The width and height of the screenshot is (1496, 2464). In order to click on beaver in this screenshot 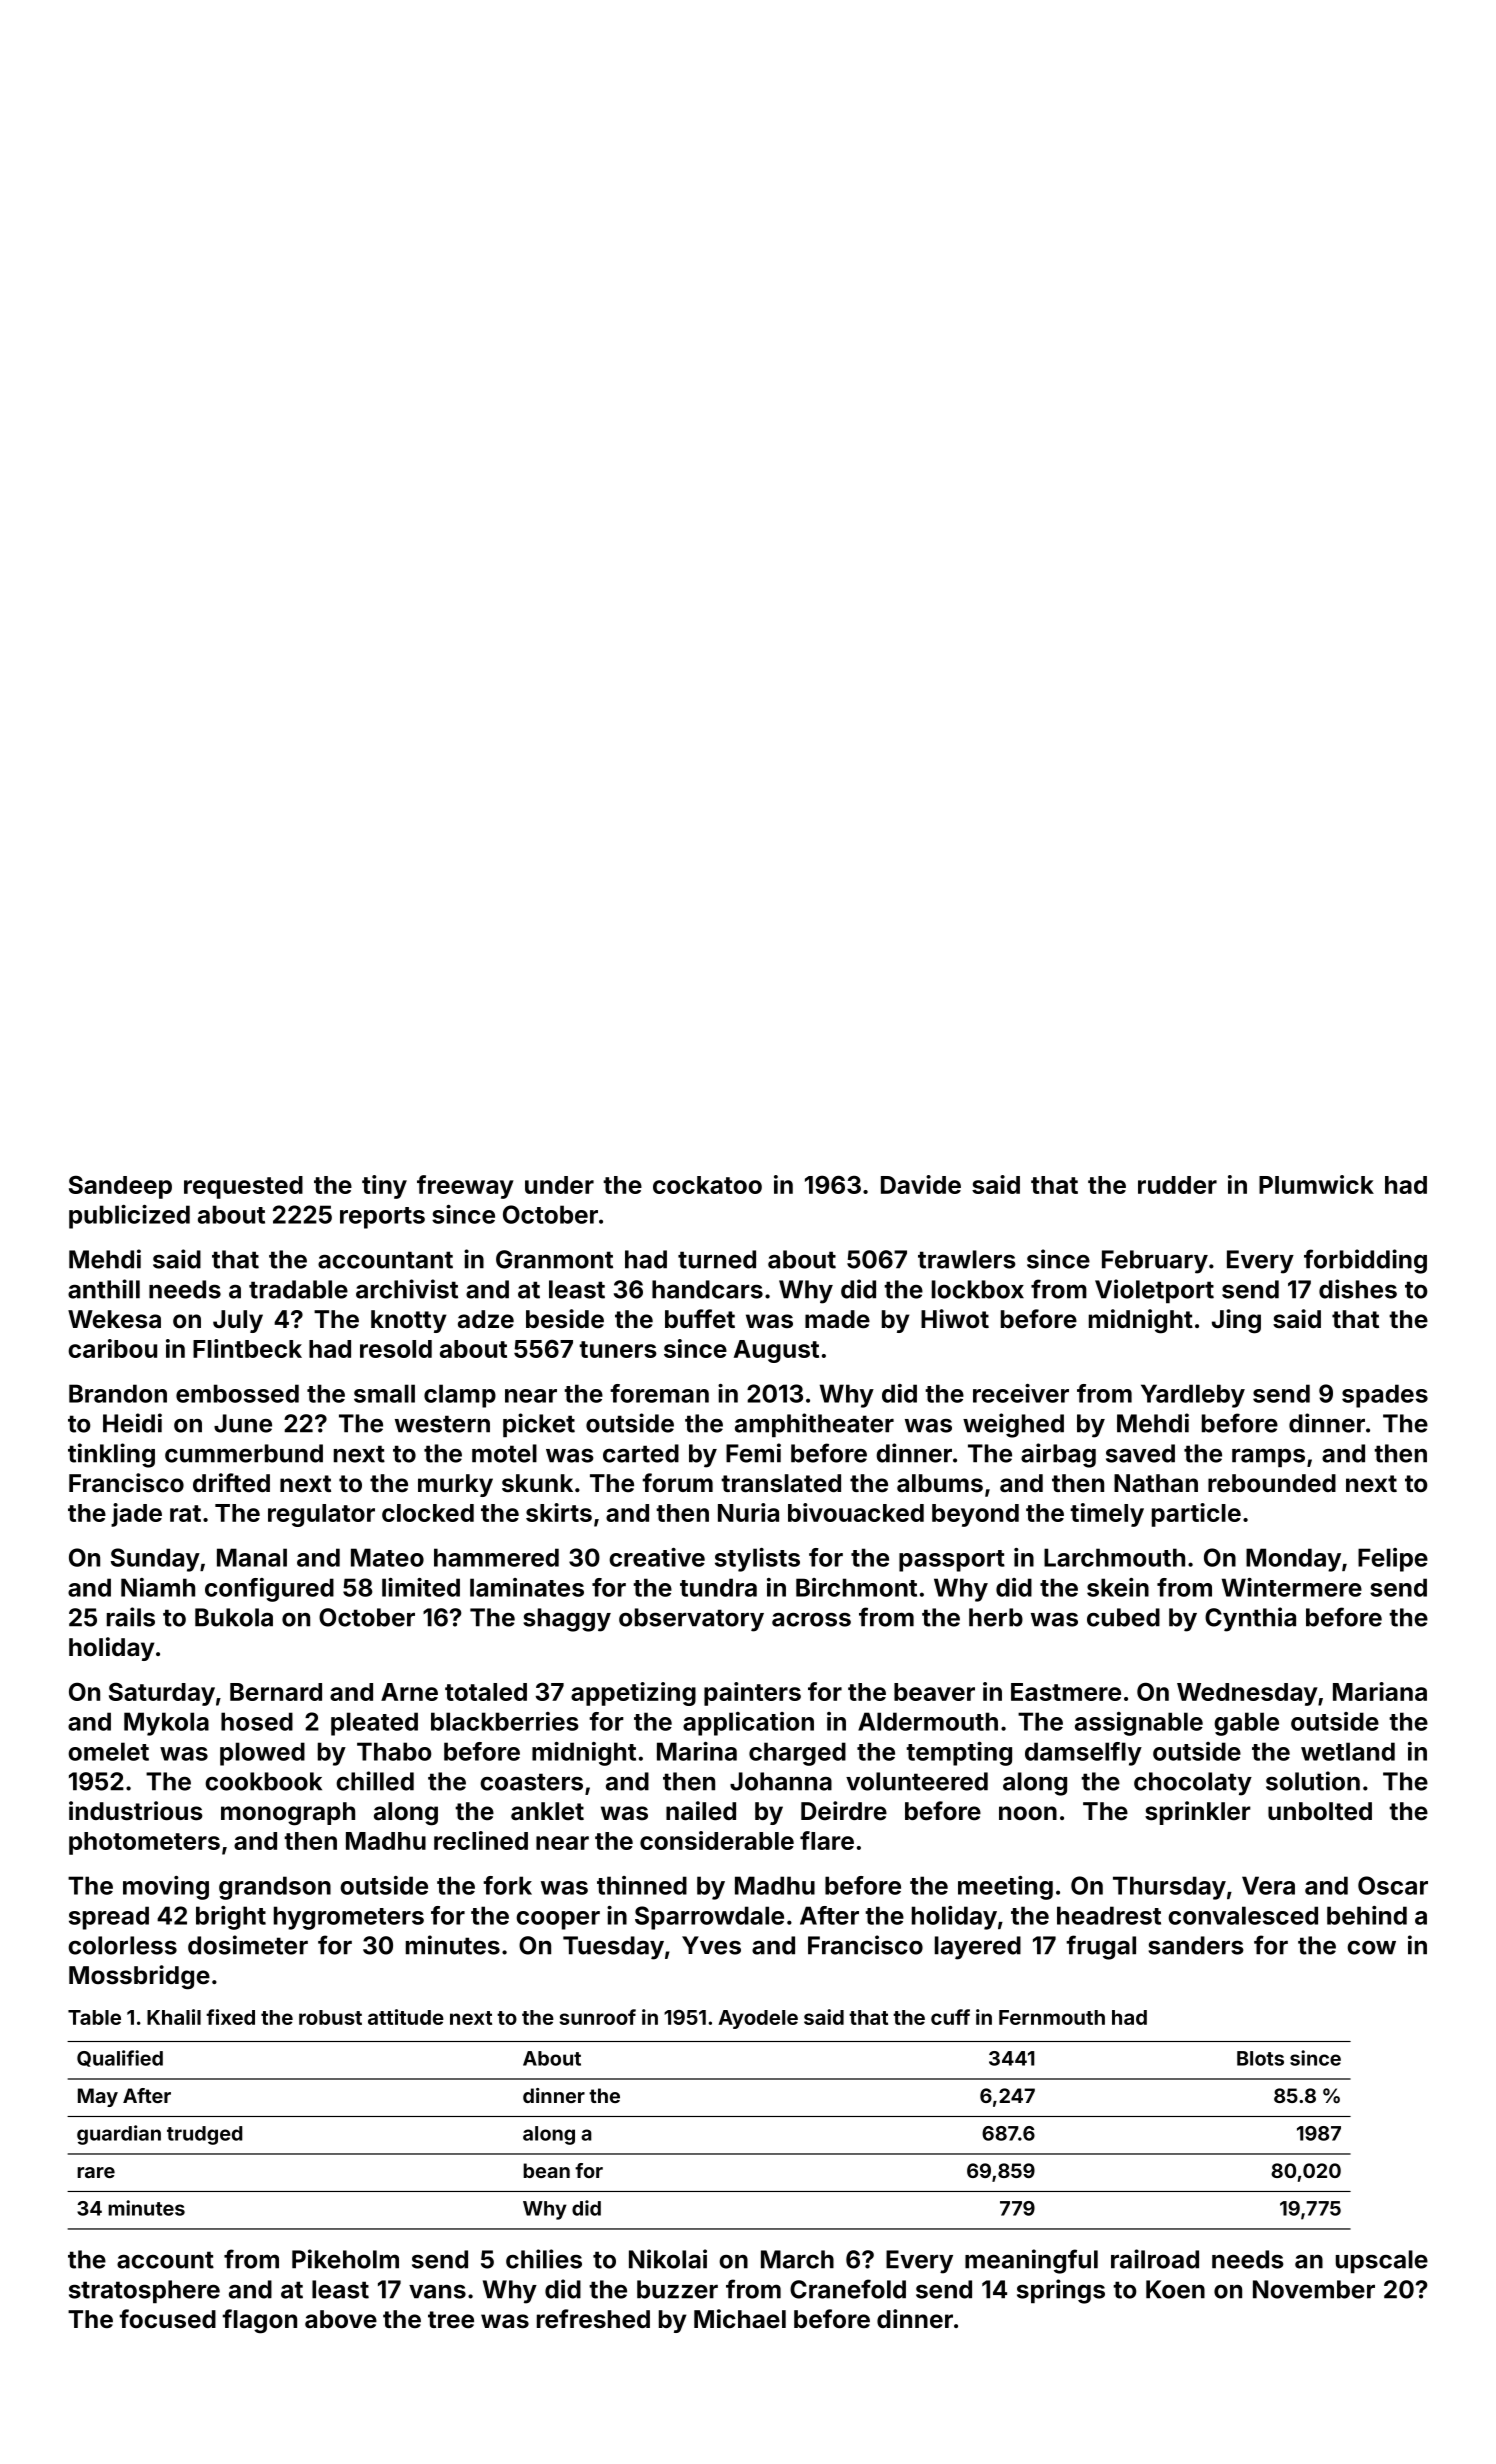, I will do `click(934, 1692)`.
